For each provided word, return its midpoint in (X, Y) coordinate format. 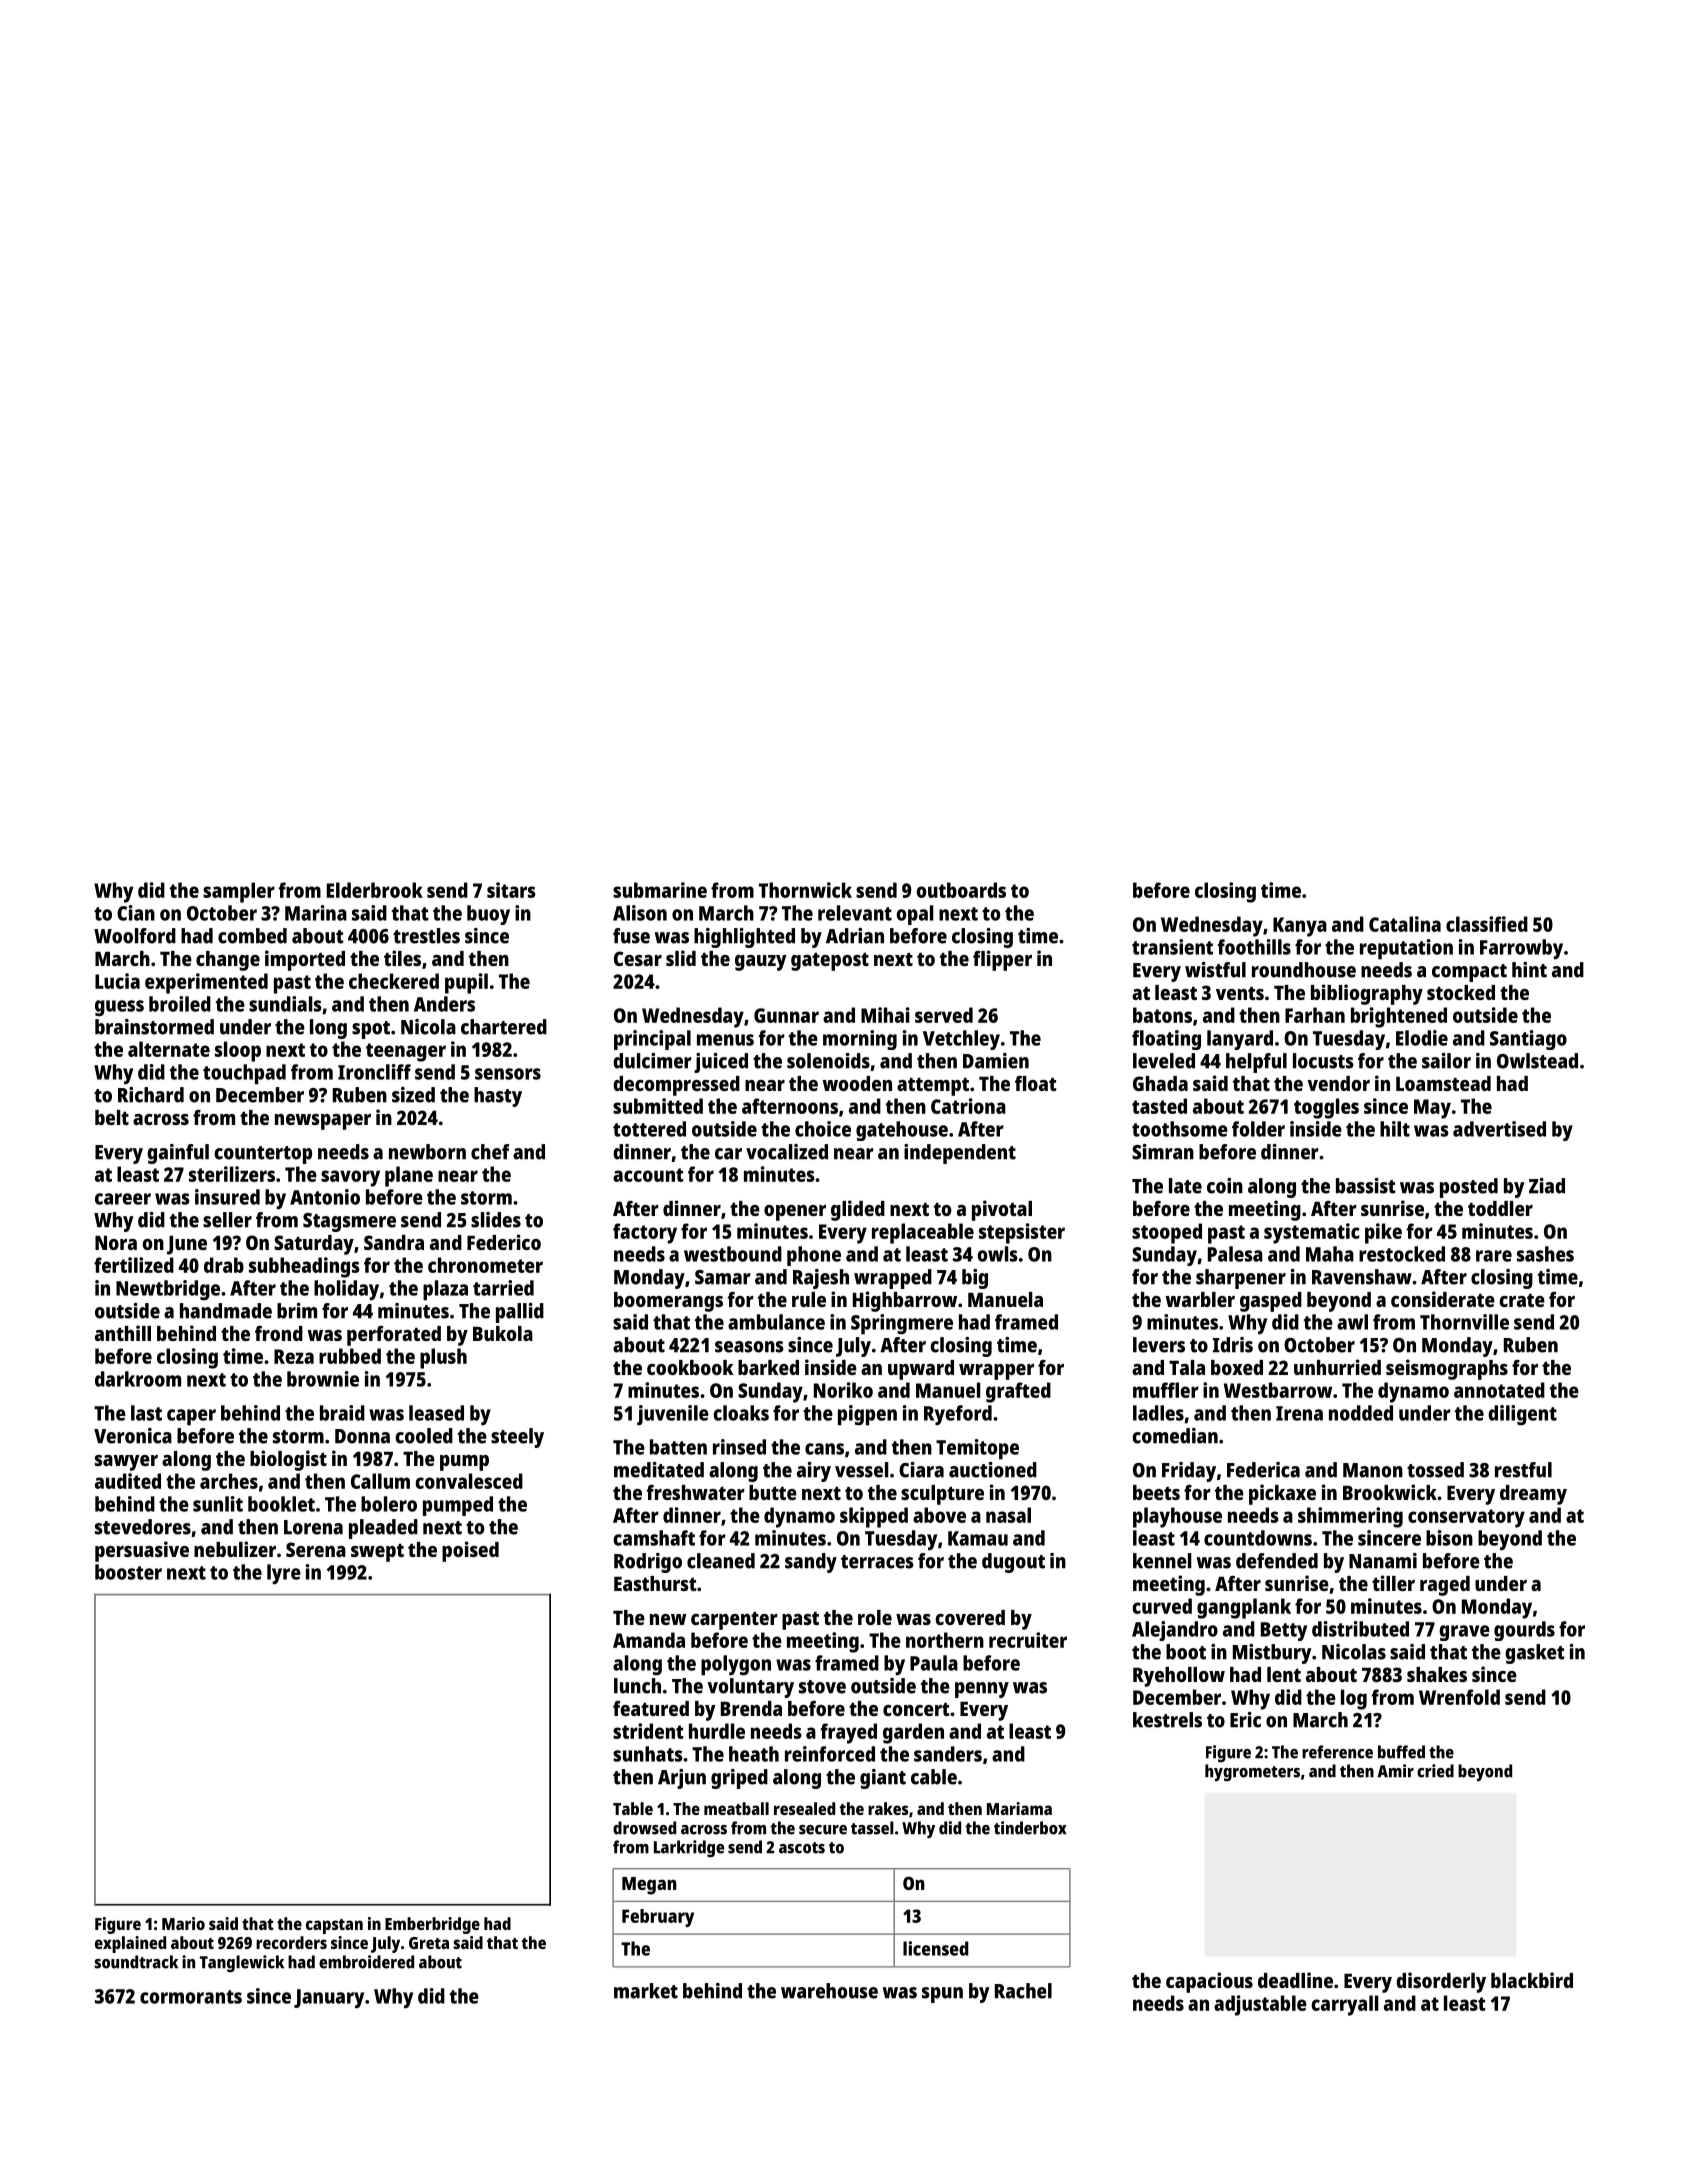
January (329, 1999)
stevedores (143, 1527)
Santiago (1528, 1040)
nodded (1361, 1413)
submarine (660, 890)
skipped (874, 1517)
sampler (239, 892)
